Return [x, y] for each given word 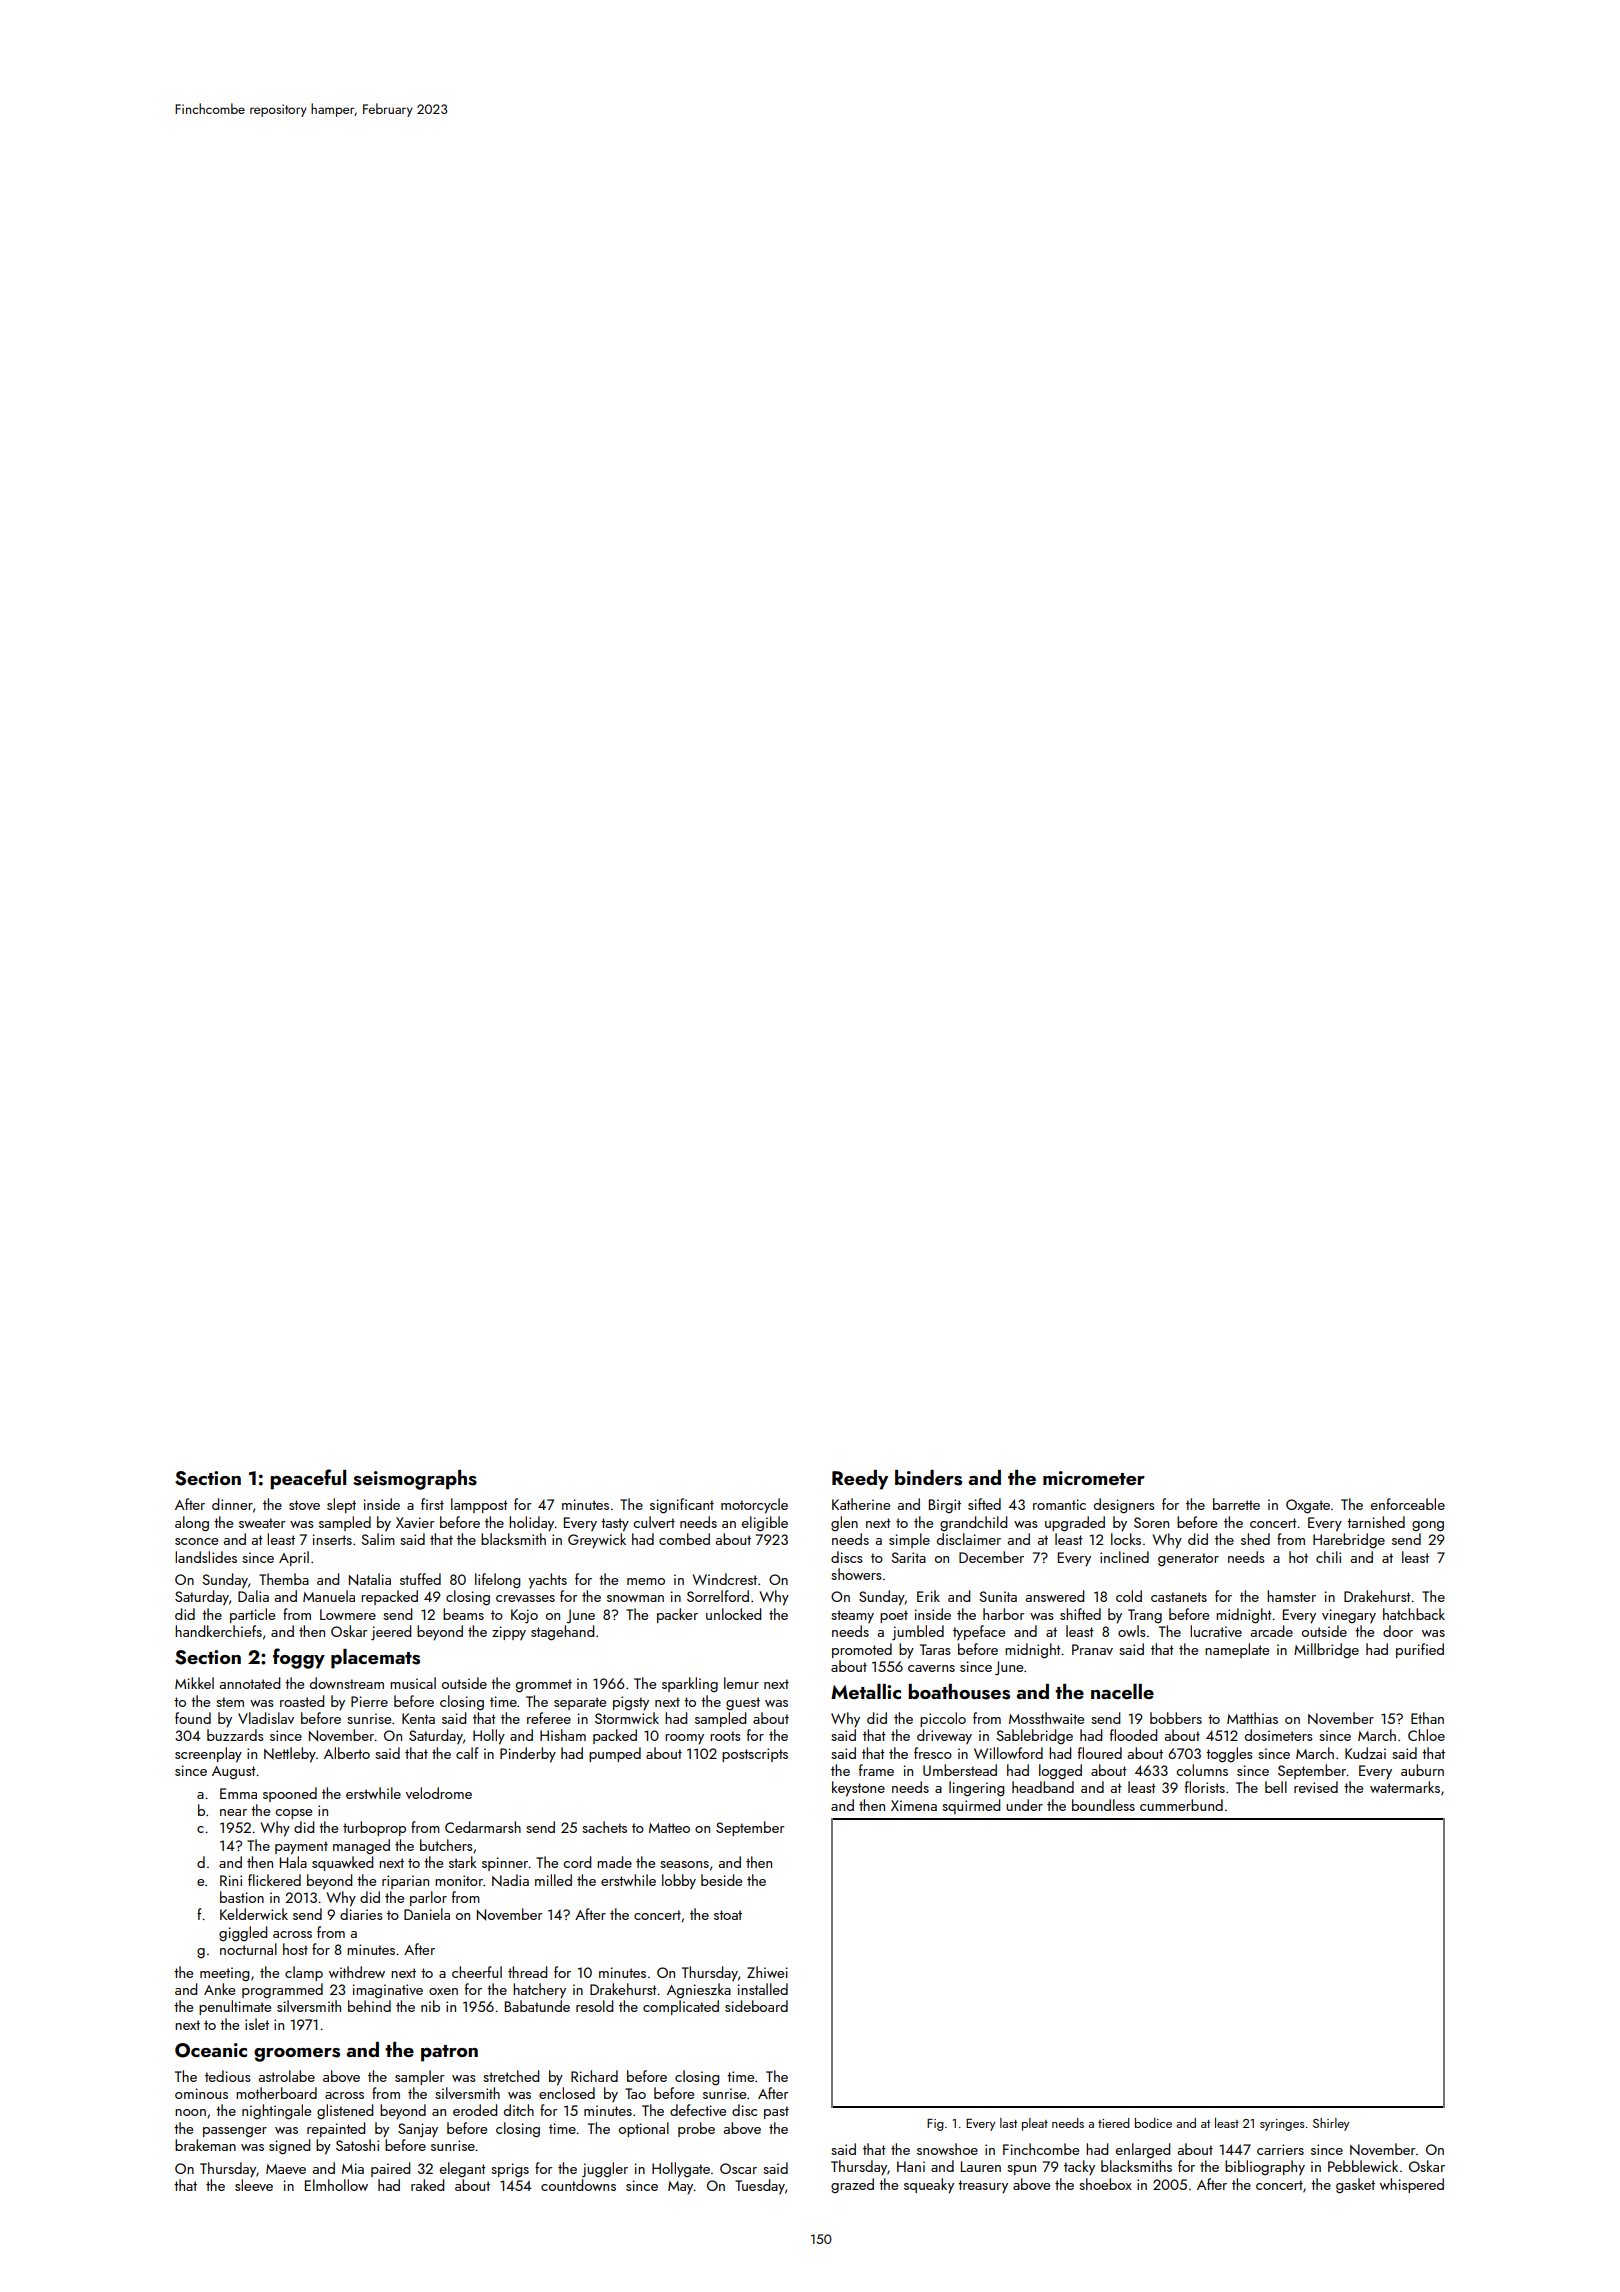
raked [427, 2185]
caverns [931, 1668]
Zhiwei [767, 1972]
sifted [984, 1504]
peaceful [308, 1479]
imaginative [388, 1991]
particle [252, 1615]
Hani [911, 2166]
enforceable [1408, 1504]
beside [721, 1880]
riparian [405, 1882]
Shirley [1331, 2124]
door [1398, 1631]
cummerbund [1181, 1805]
